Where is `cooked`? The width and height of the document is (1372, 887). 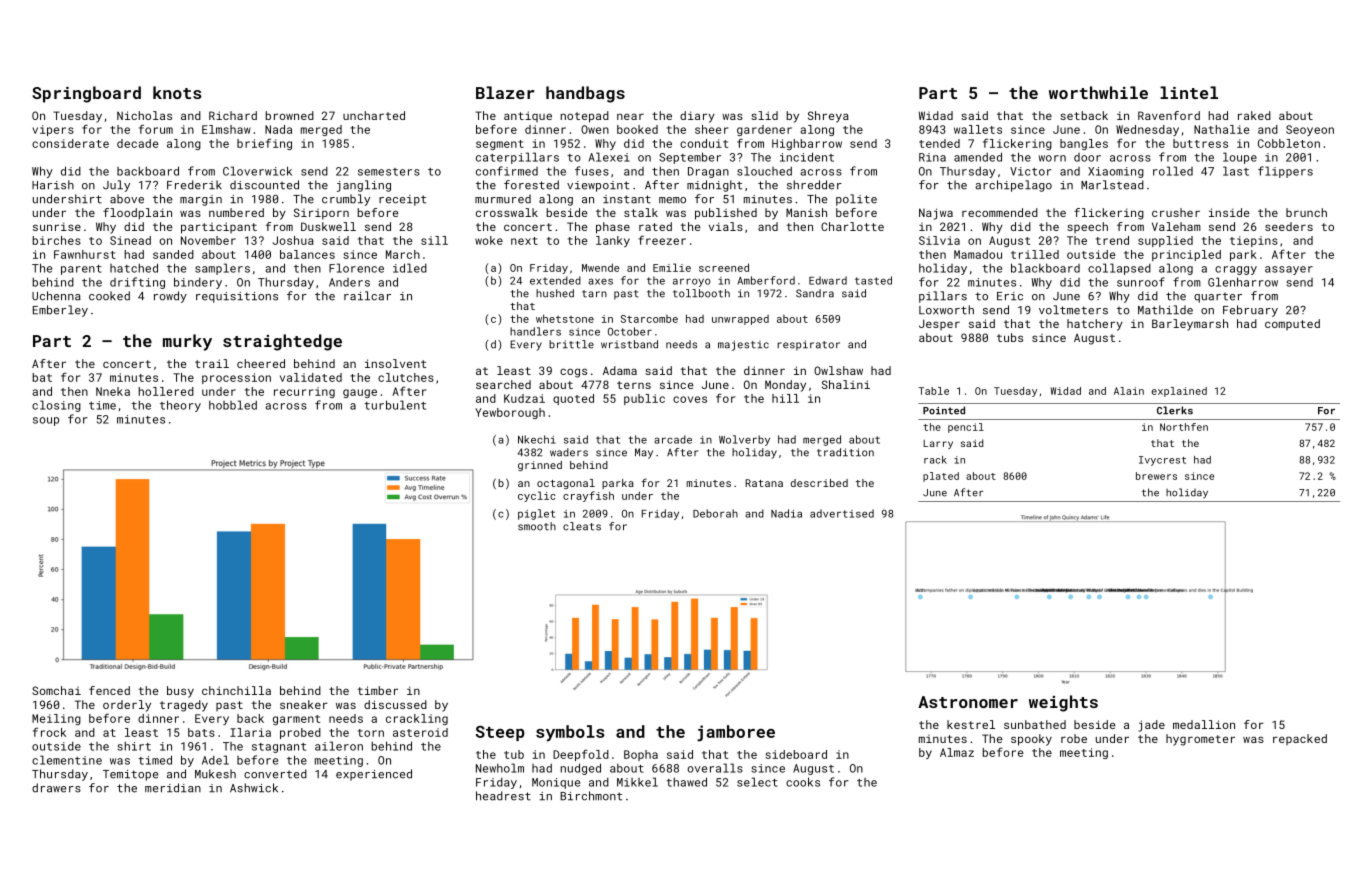
cooked is located at coordinates (109, 296).
